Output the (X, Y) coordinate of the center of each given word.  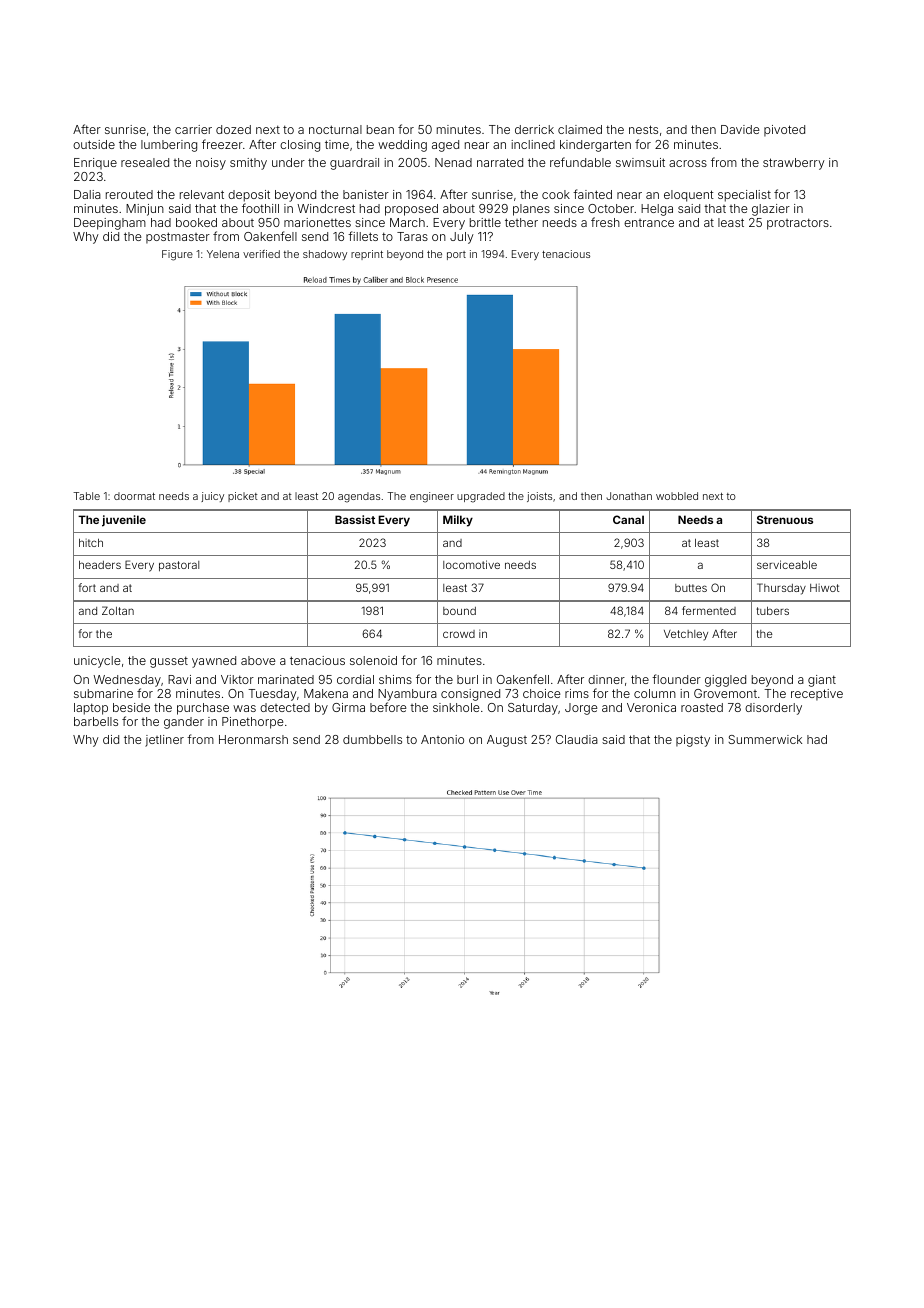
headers (100, 565)
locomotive (471, 564)
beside (131, 707)
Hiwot (824, 588)
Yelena (223, 254)
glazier (771, 210)
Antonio (442, 739)
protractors (798, 224)
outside (94, 144)
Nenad (453, 162)
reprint (367, 255)
